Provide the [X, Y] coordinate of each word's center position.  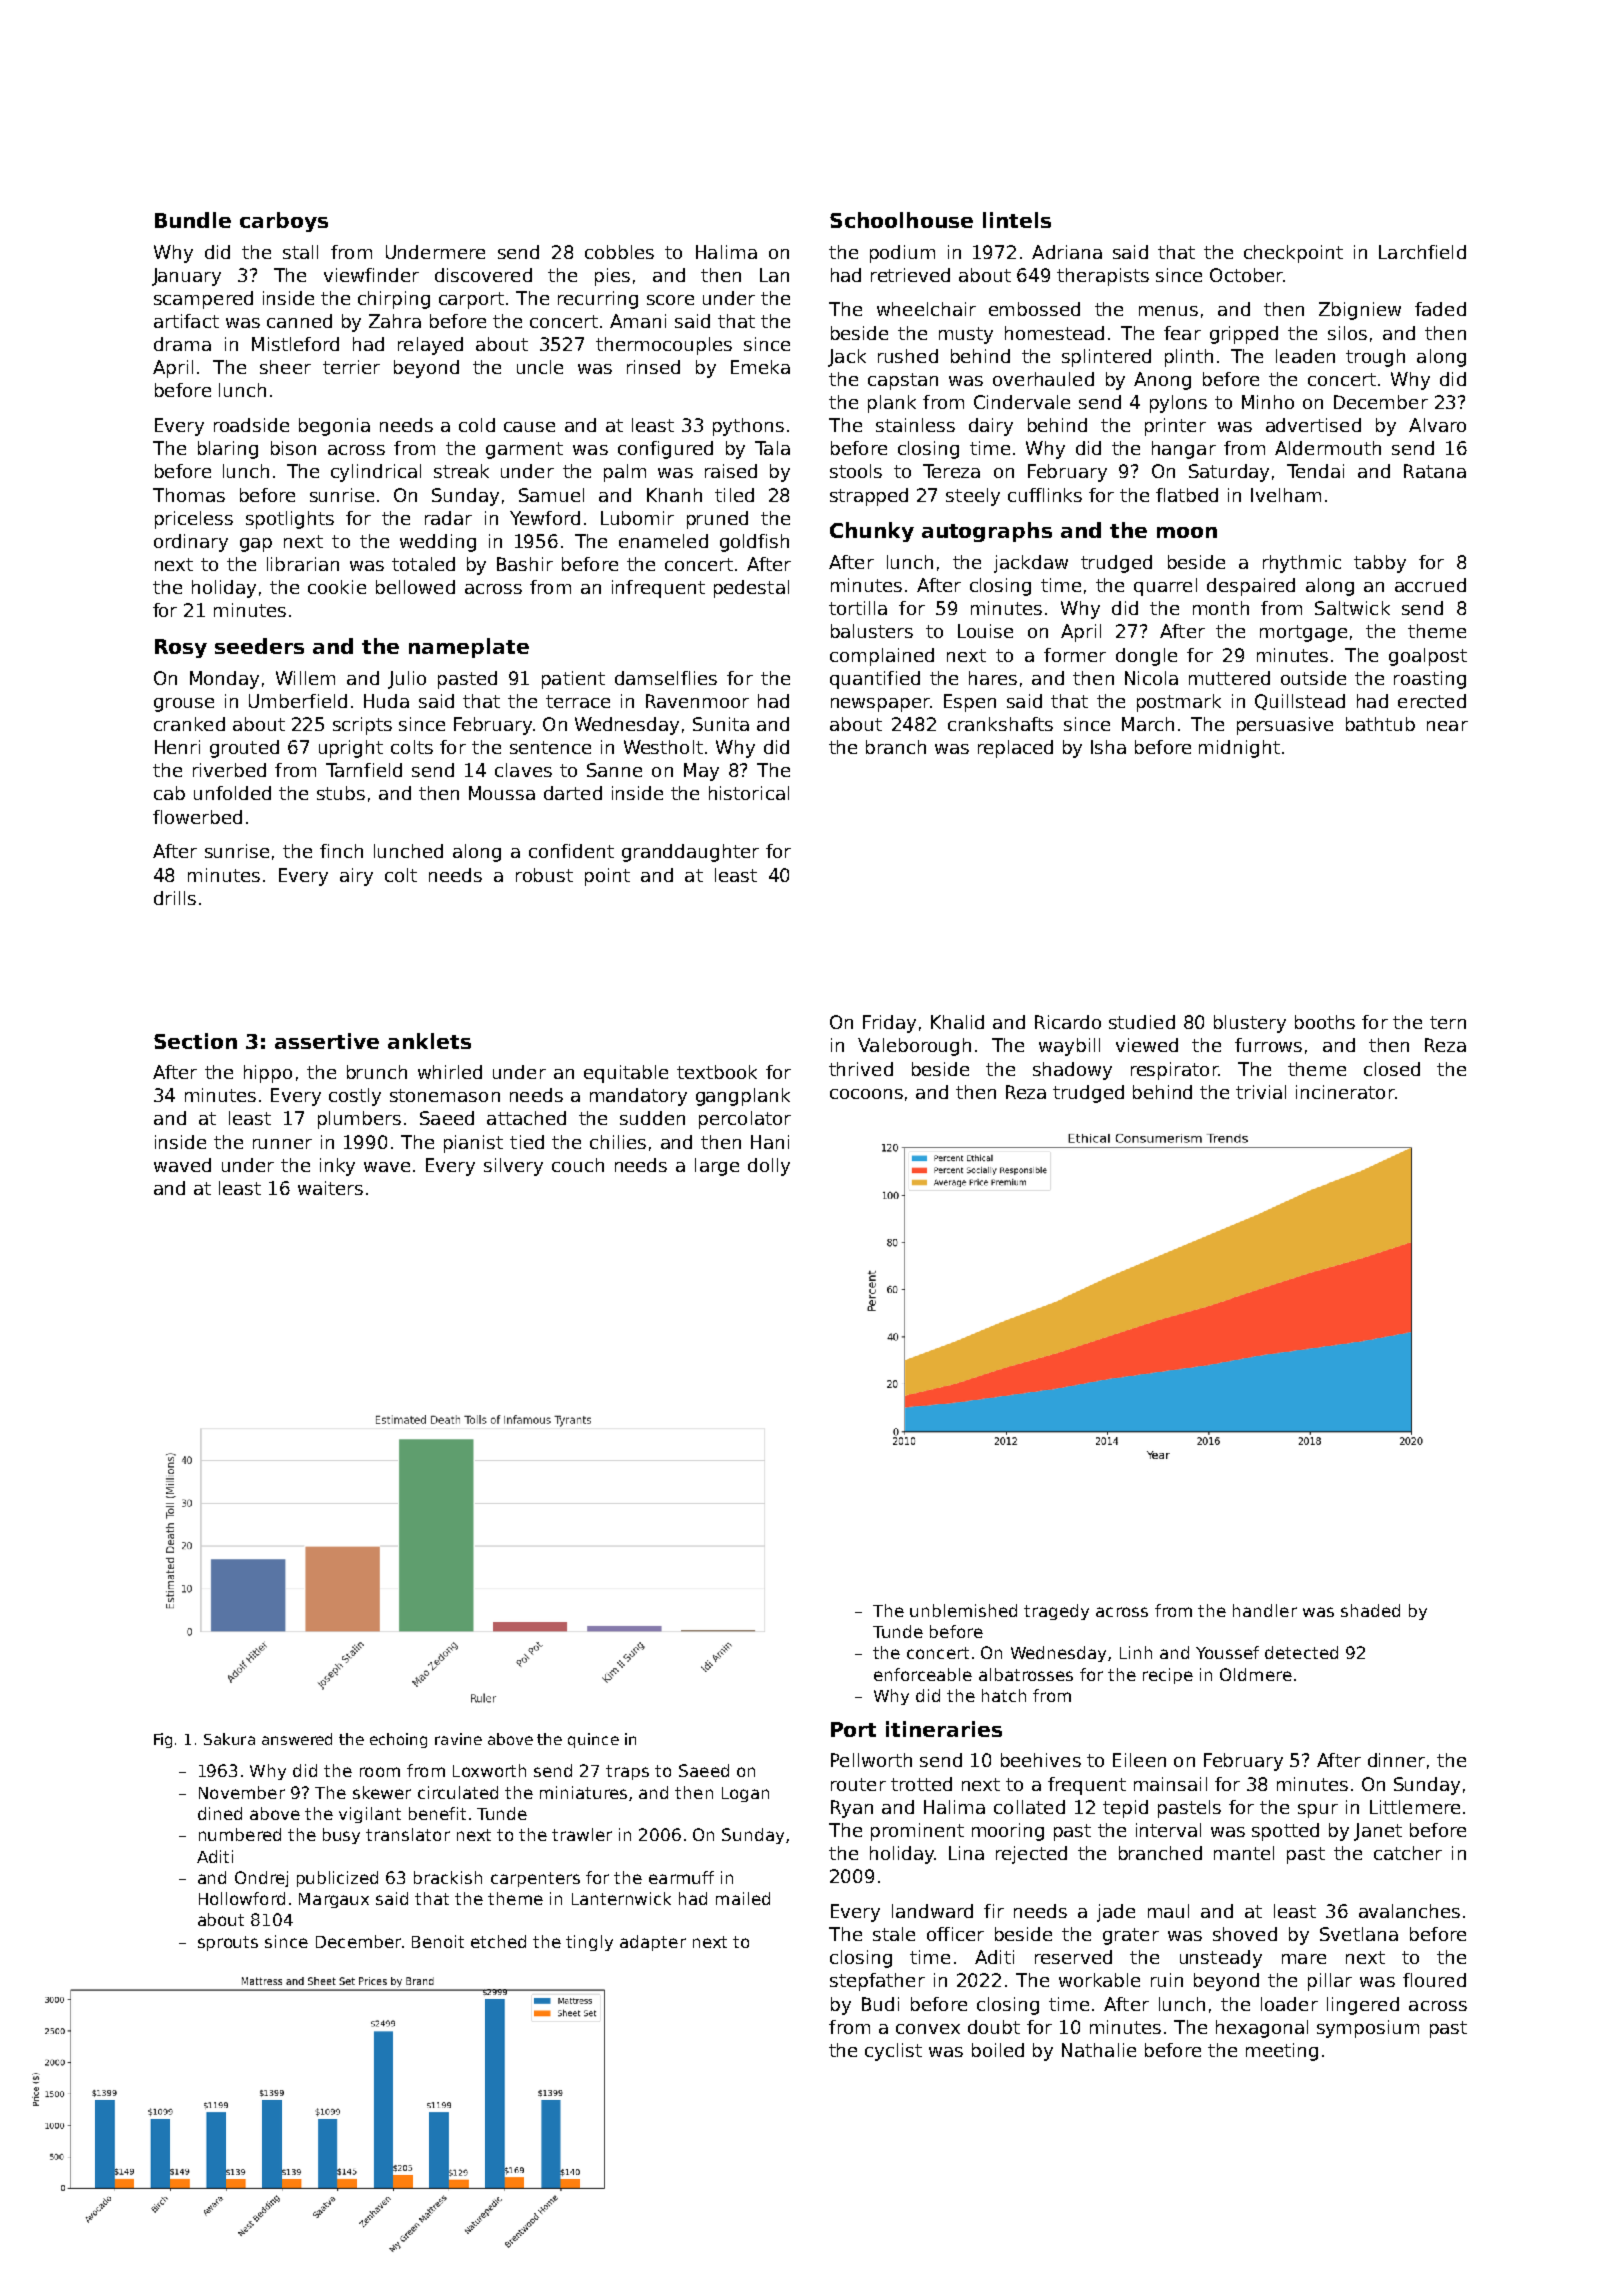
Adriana [1067, 252]
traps [627, 1772]
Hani [770, 1142]
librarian [303, 564]
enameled [663, 541]
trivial [1261, 1092]
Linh [1136, 1652]
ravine [458, 1739]
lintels [1017, 220]
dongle [1146, 657]
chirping [394, 300]
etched [498, 1941]
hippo [268, 1074]
